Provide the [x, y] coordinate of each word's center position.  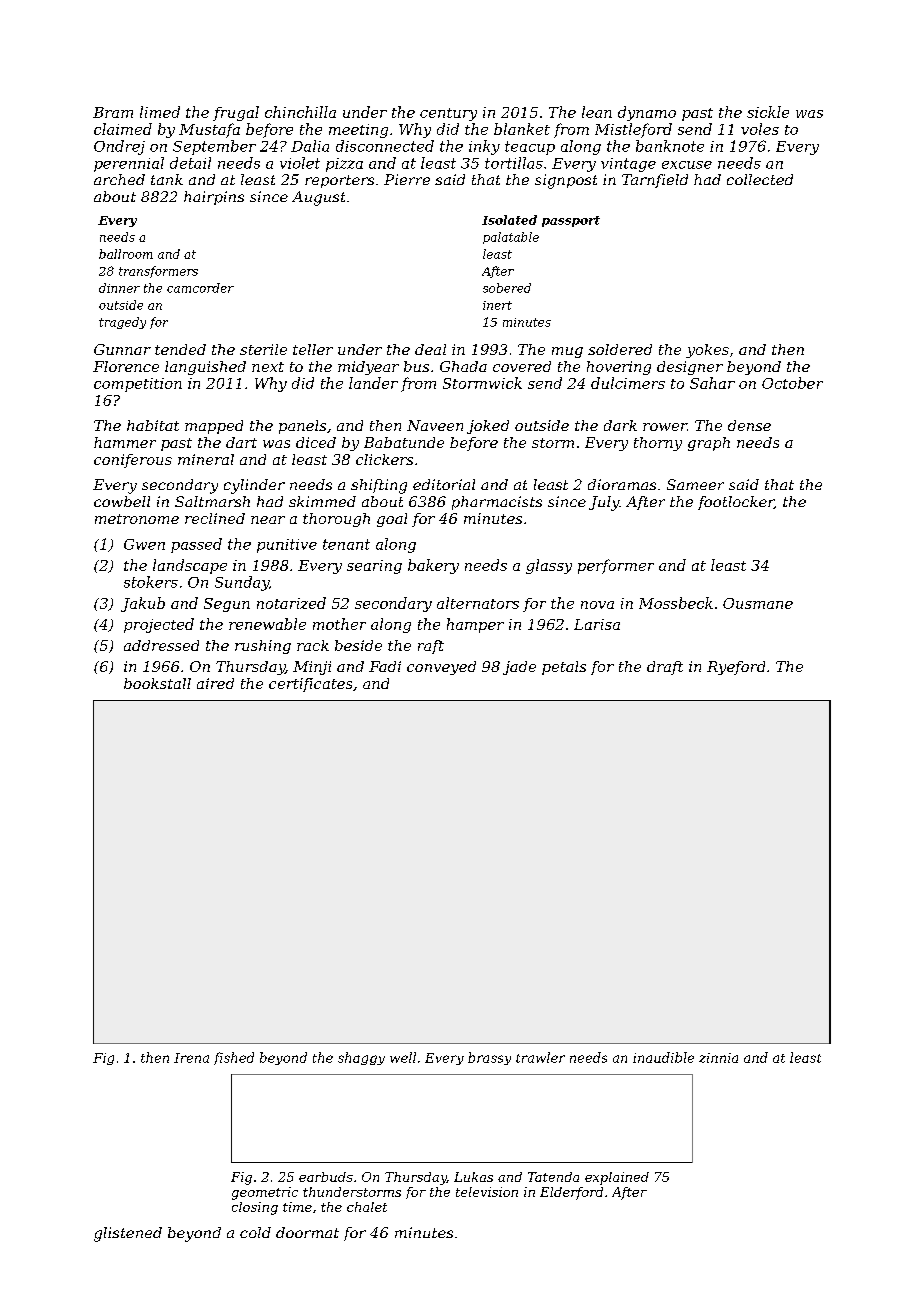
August [318, 198]
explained [617, 1178]
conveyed [441, 668]
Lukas [473, 1177]
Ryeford [736, 668]
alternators [478, 603]
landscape [190, 566]
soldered [620, 349]
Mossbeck [676, 603]
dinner [119, 288]
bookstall [157, 683]
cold [255, 1232]
